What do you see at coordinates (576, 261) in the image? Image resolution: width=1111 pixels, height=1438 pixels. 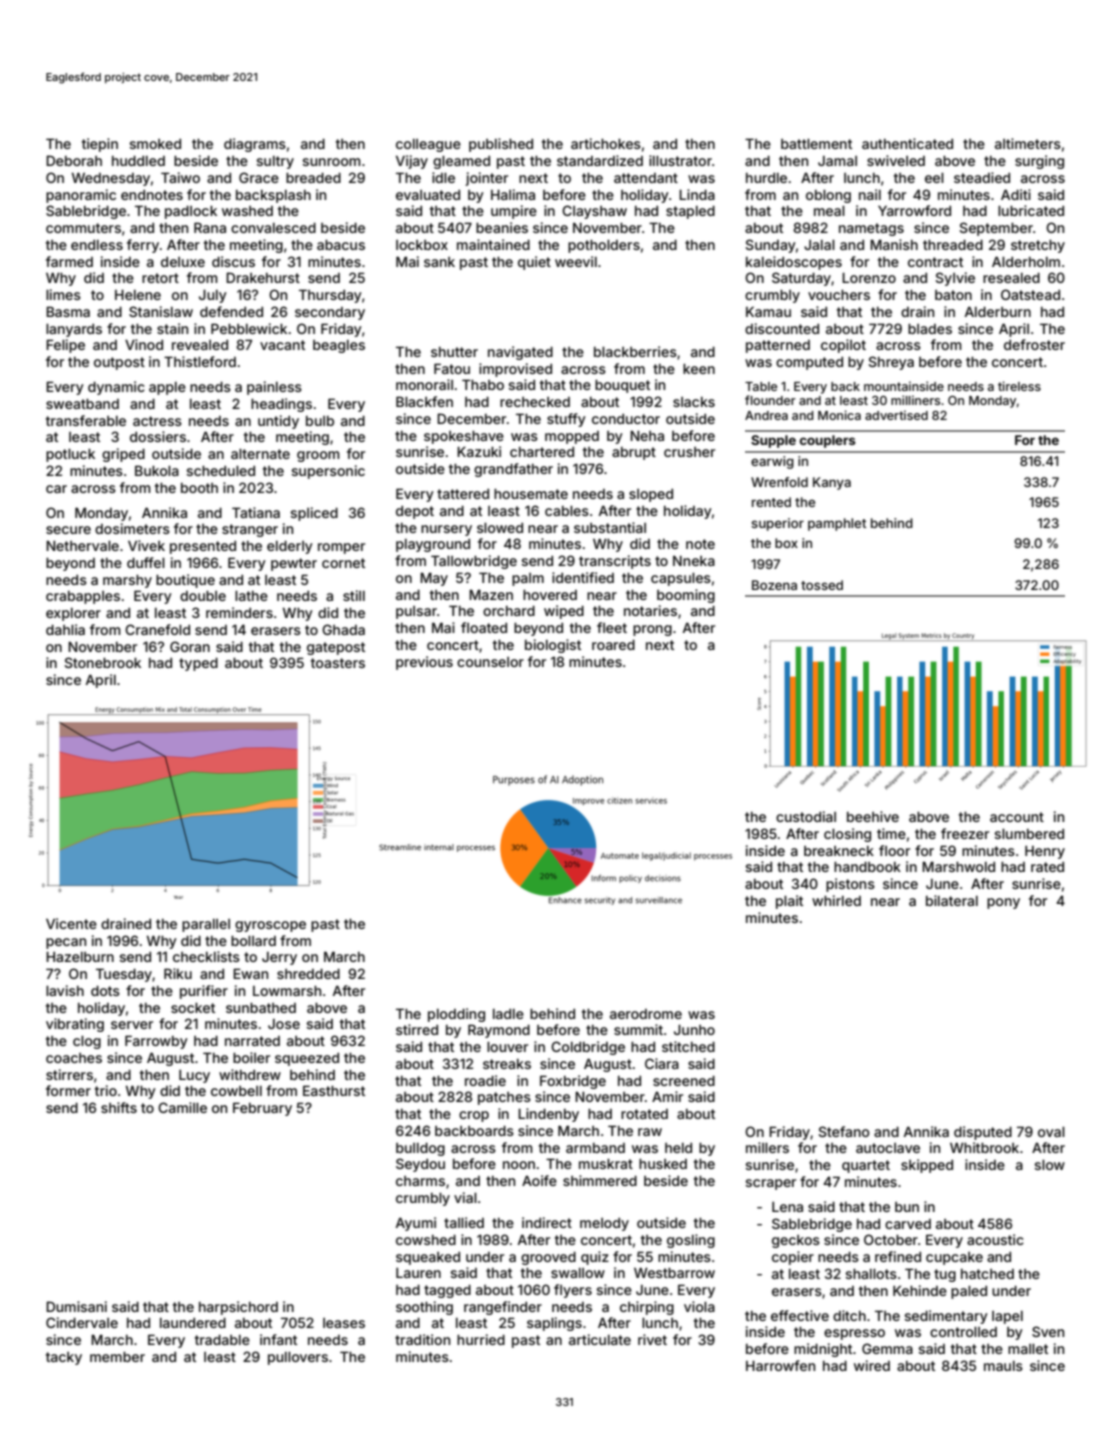 I see `weevil` at bounding box center [576, 261].
